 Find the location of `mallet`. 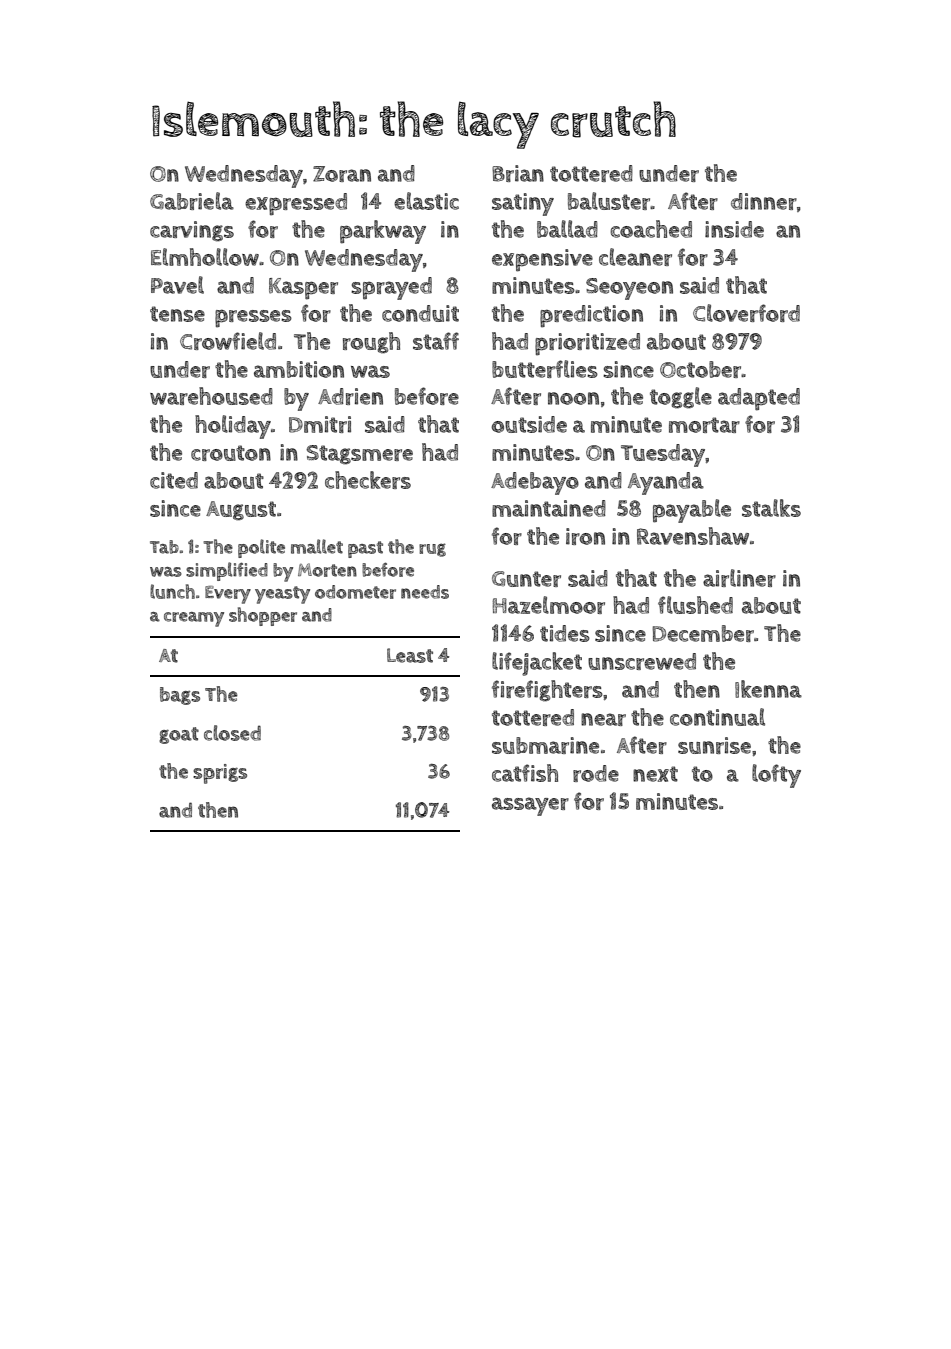

mallet is located at coordinates (317, 546).
